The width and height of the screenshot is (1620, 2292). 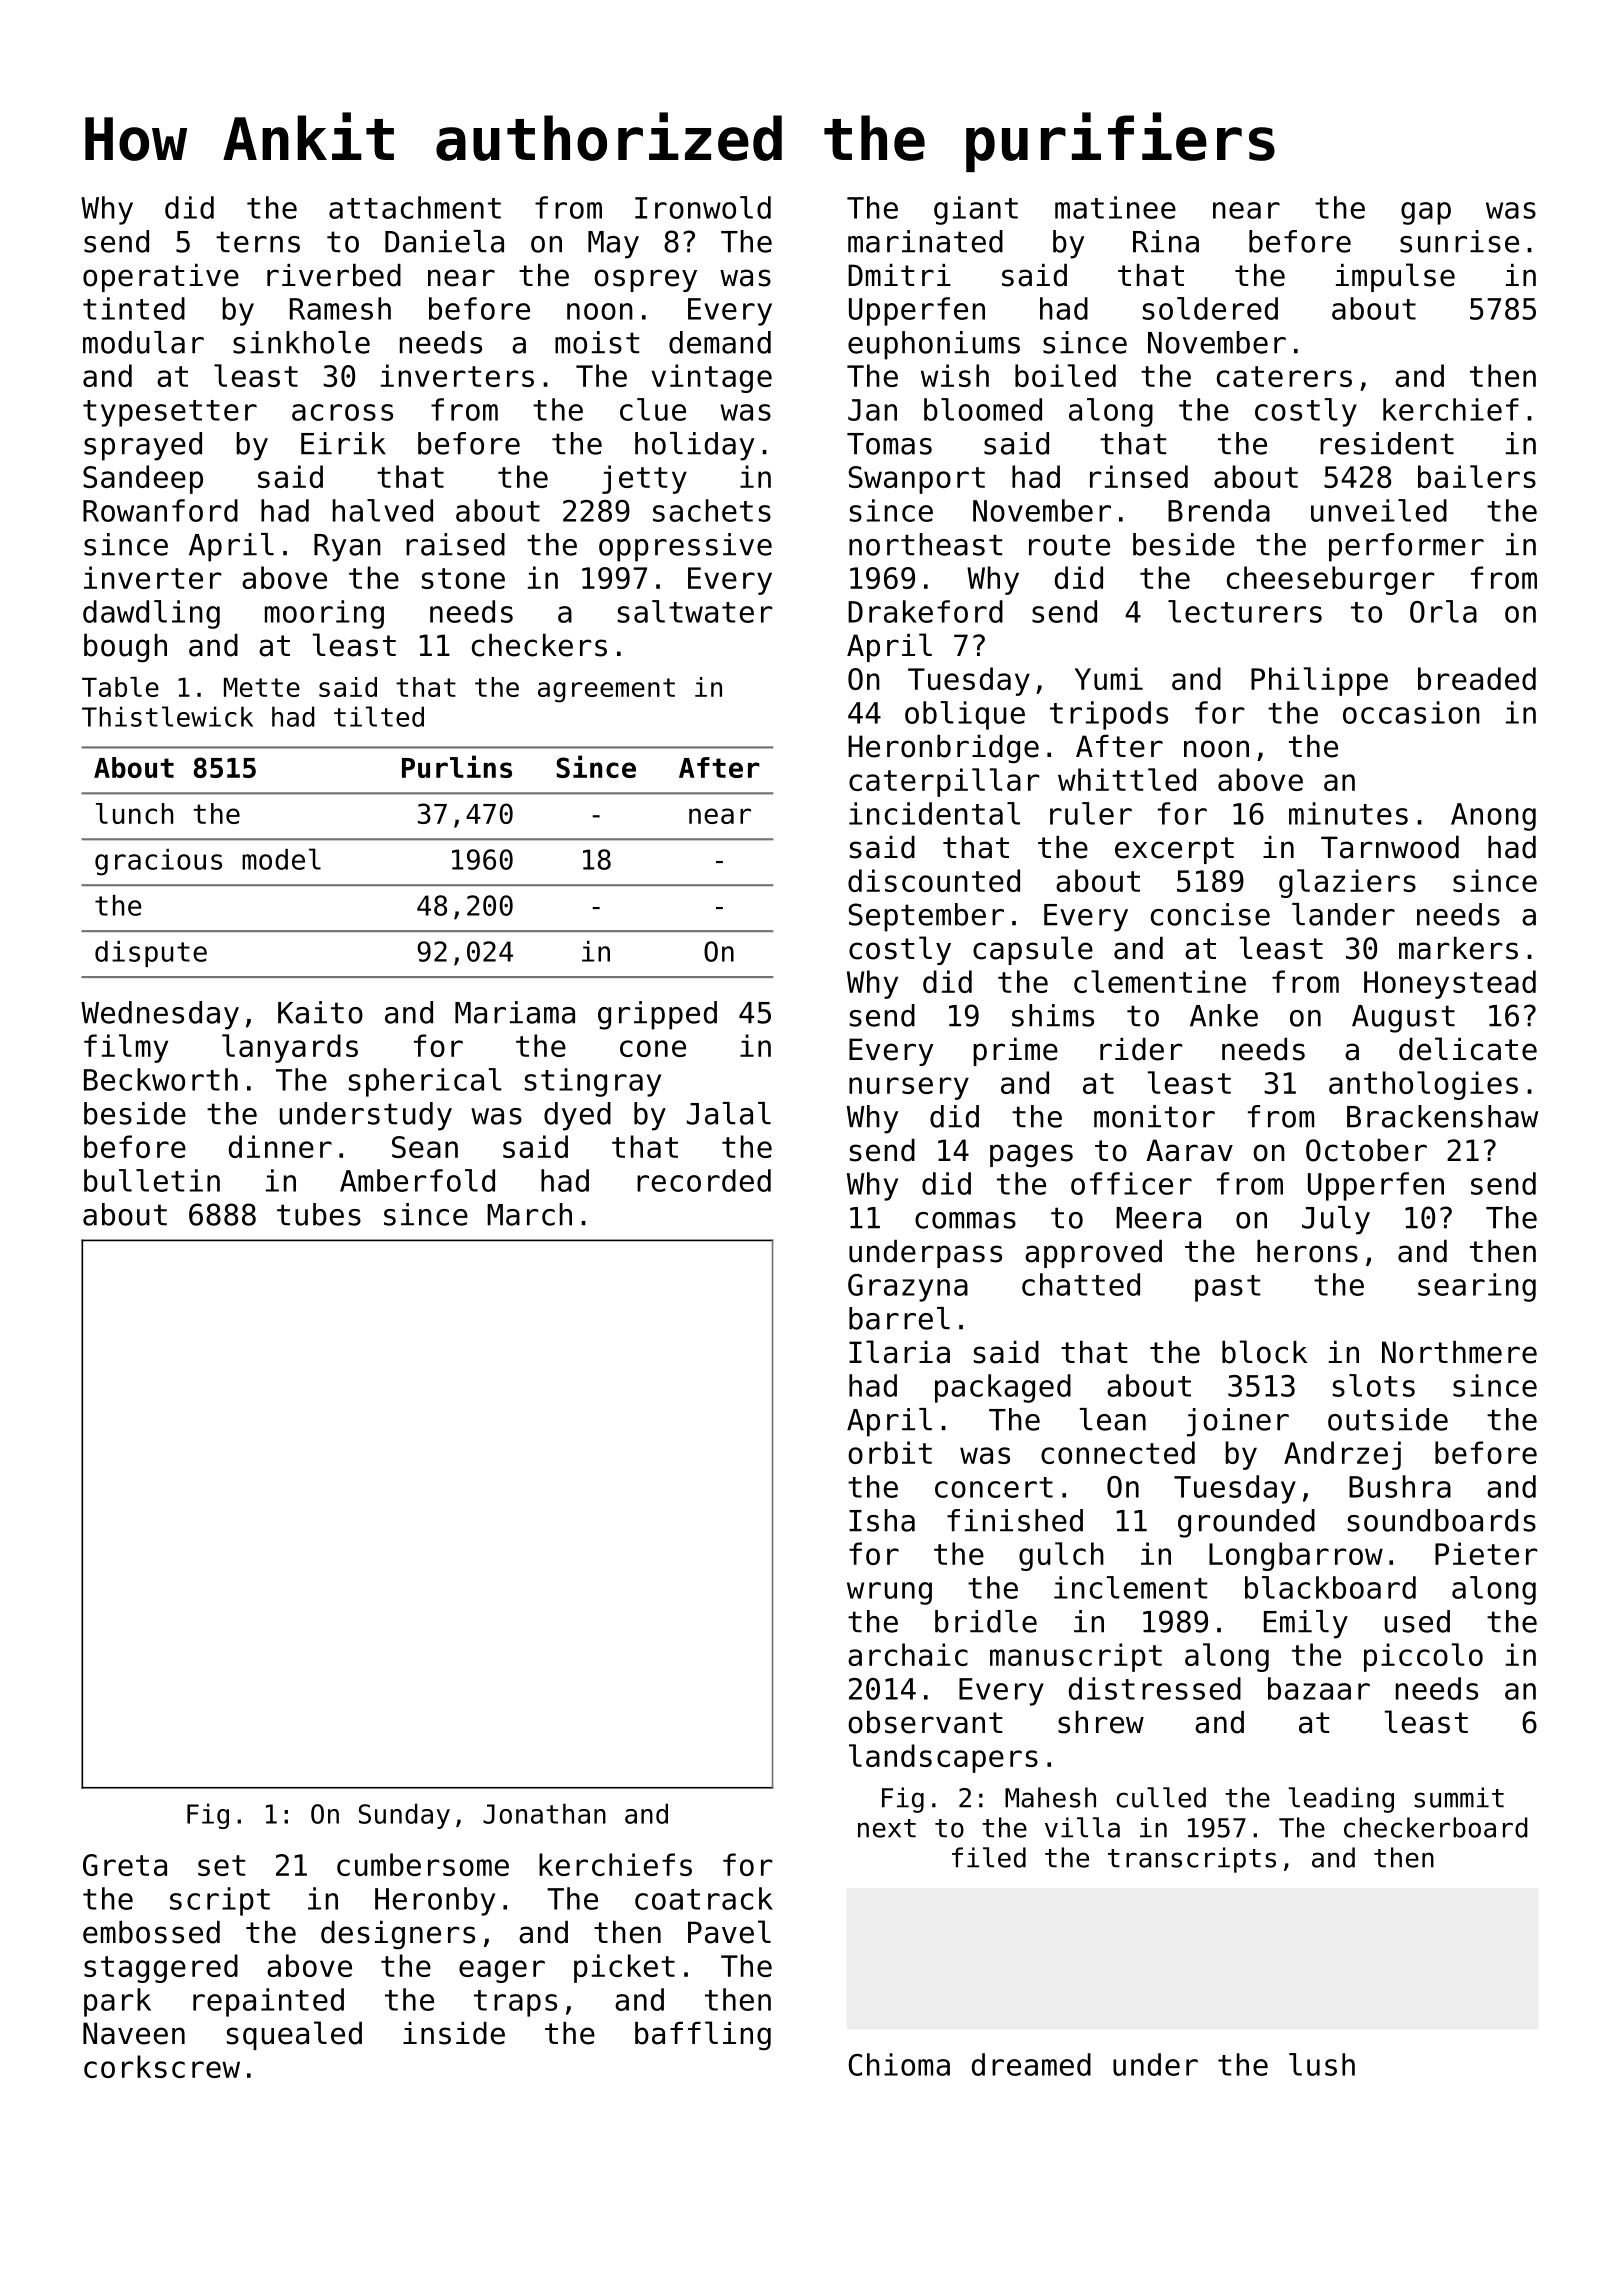 What do you see at coordinates (1459, 241) in the screenshot?
I see `sunrise` at bounding box center [1459, 241].
